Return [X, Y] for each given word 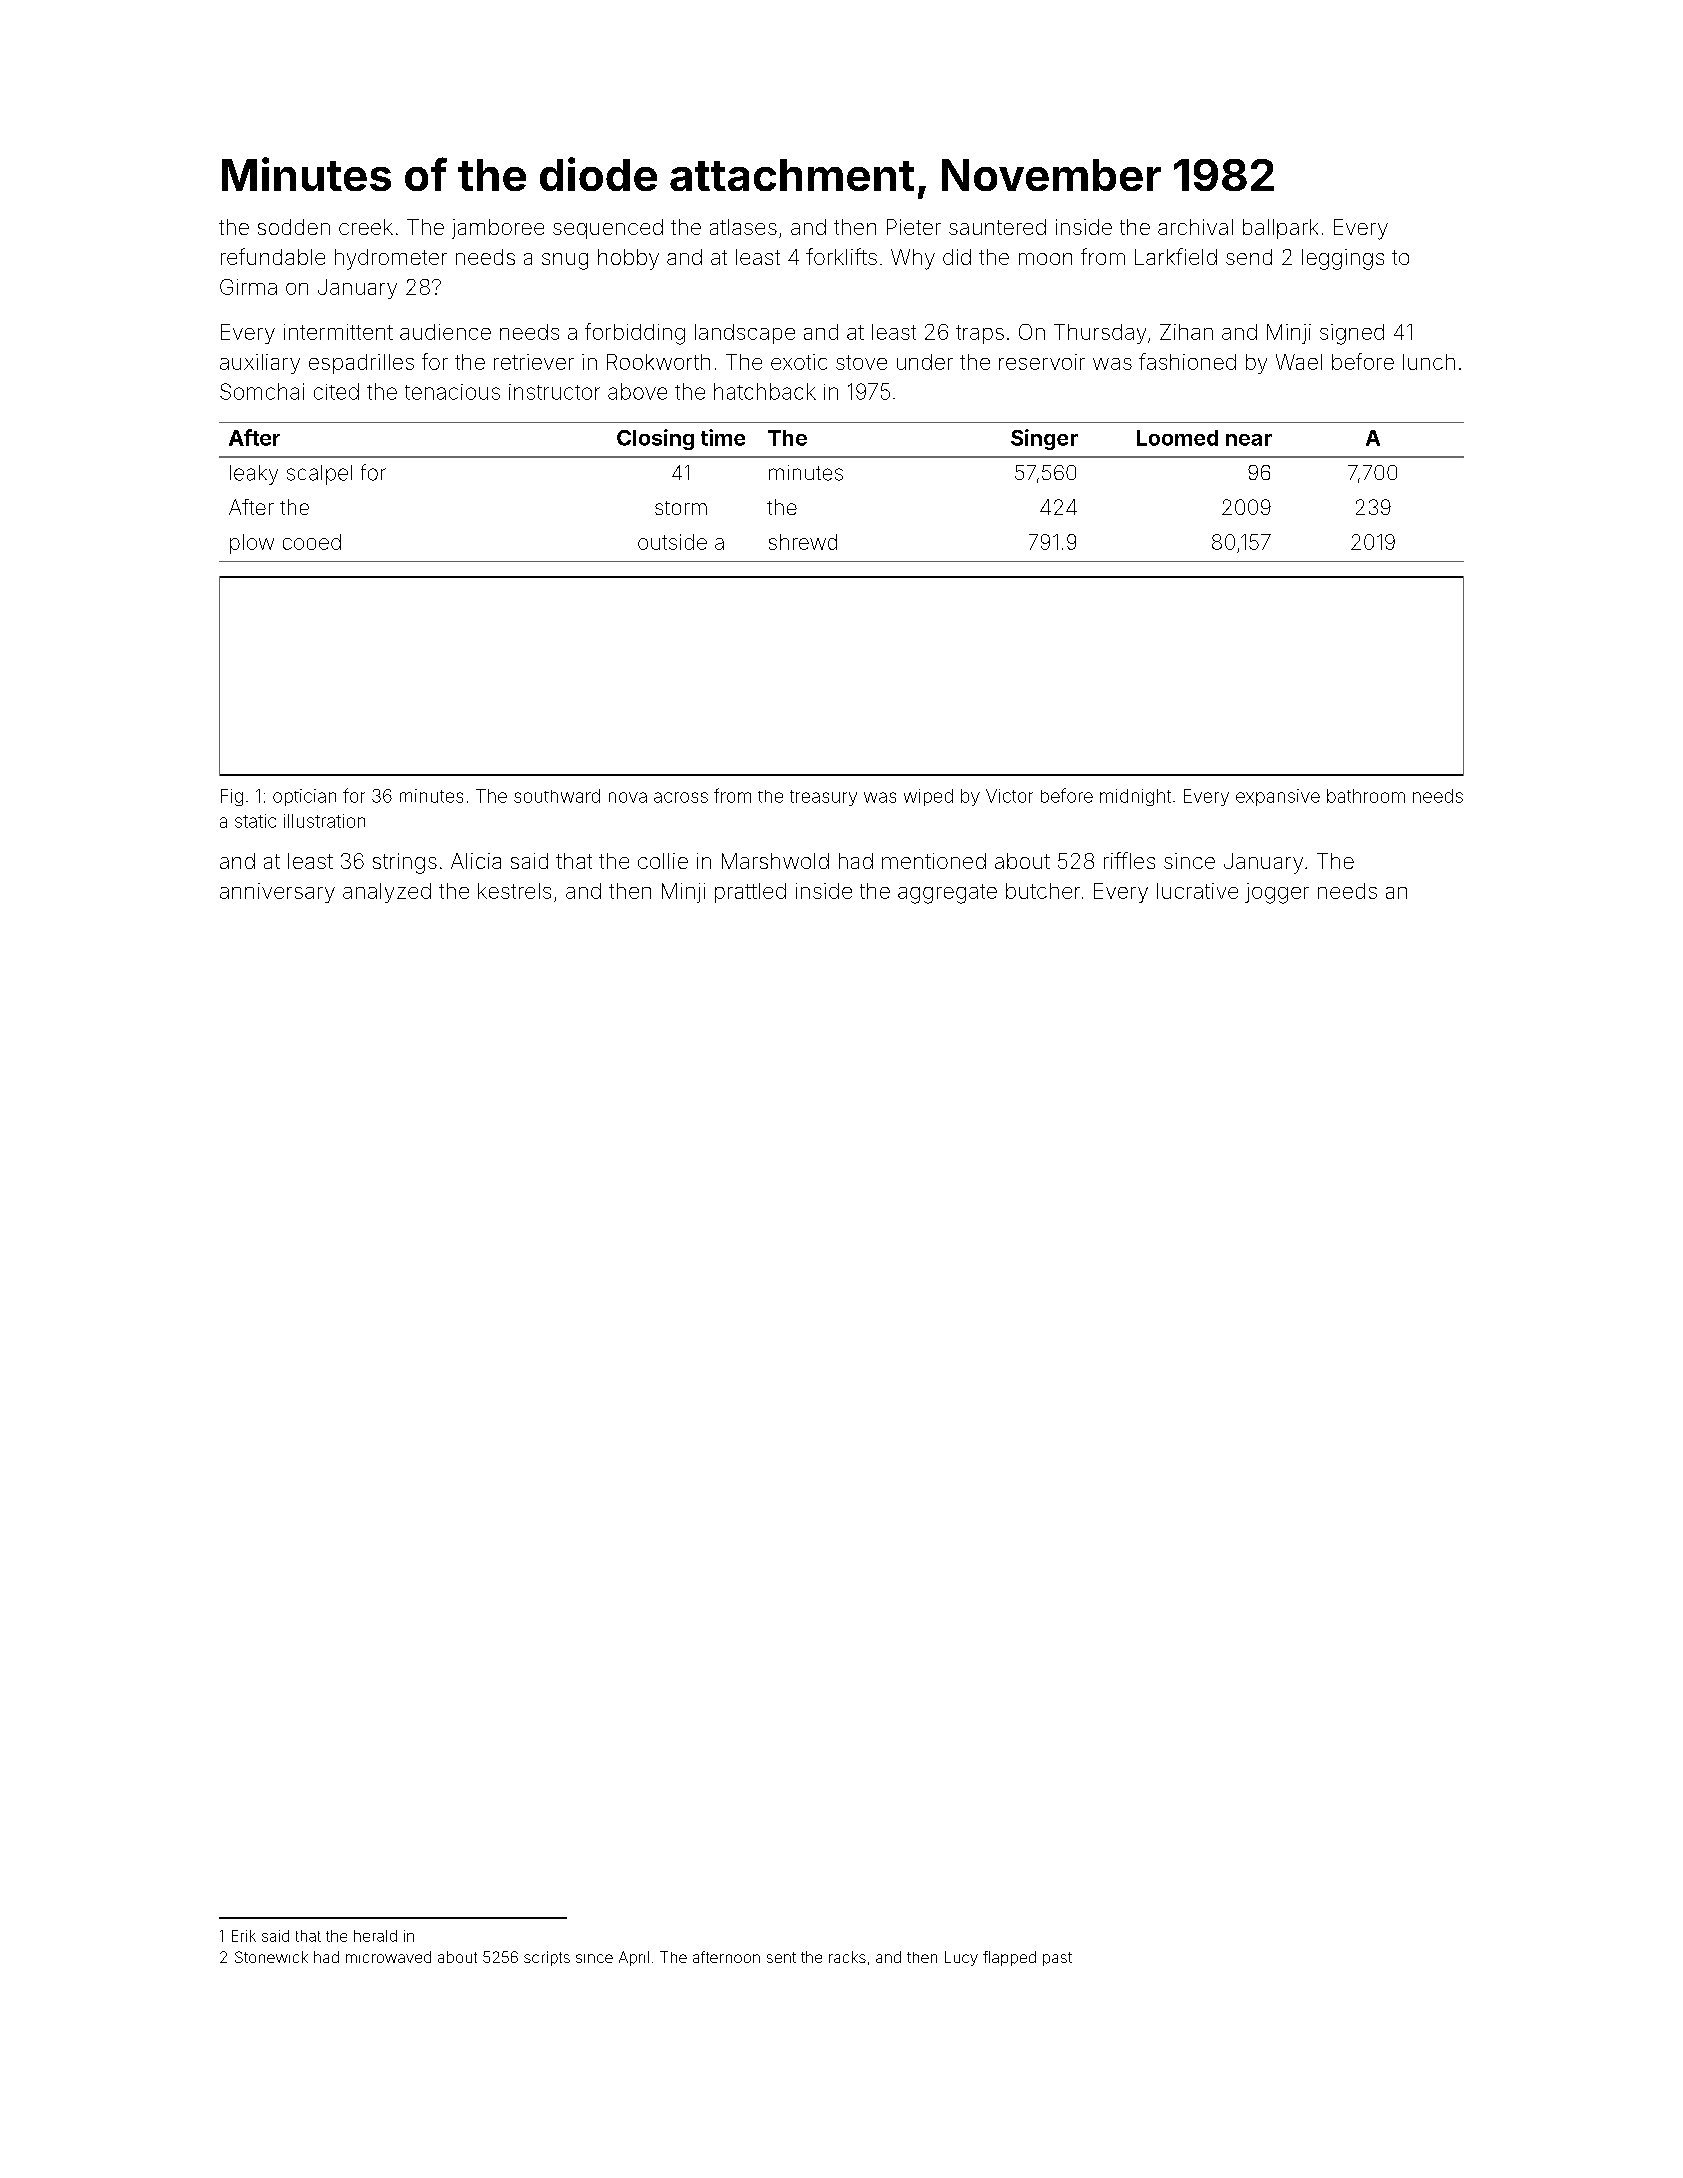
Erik [244, 1936]
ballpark [1280, 229]
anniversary [277, 893]
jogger [1277, 893]
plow [252, 544]
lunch [1429, 362]
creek [366, 227]
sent [781, 1957]
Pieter [914, 227]
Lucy [961, 1958]
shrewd [803, 542]
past [1057, 1959]
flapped [1009, 1958]
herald [375, 1936]
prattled [750, 893]
